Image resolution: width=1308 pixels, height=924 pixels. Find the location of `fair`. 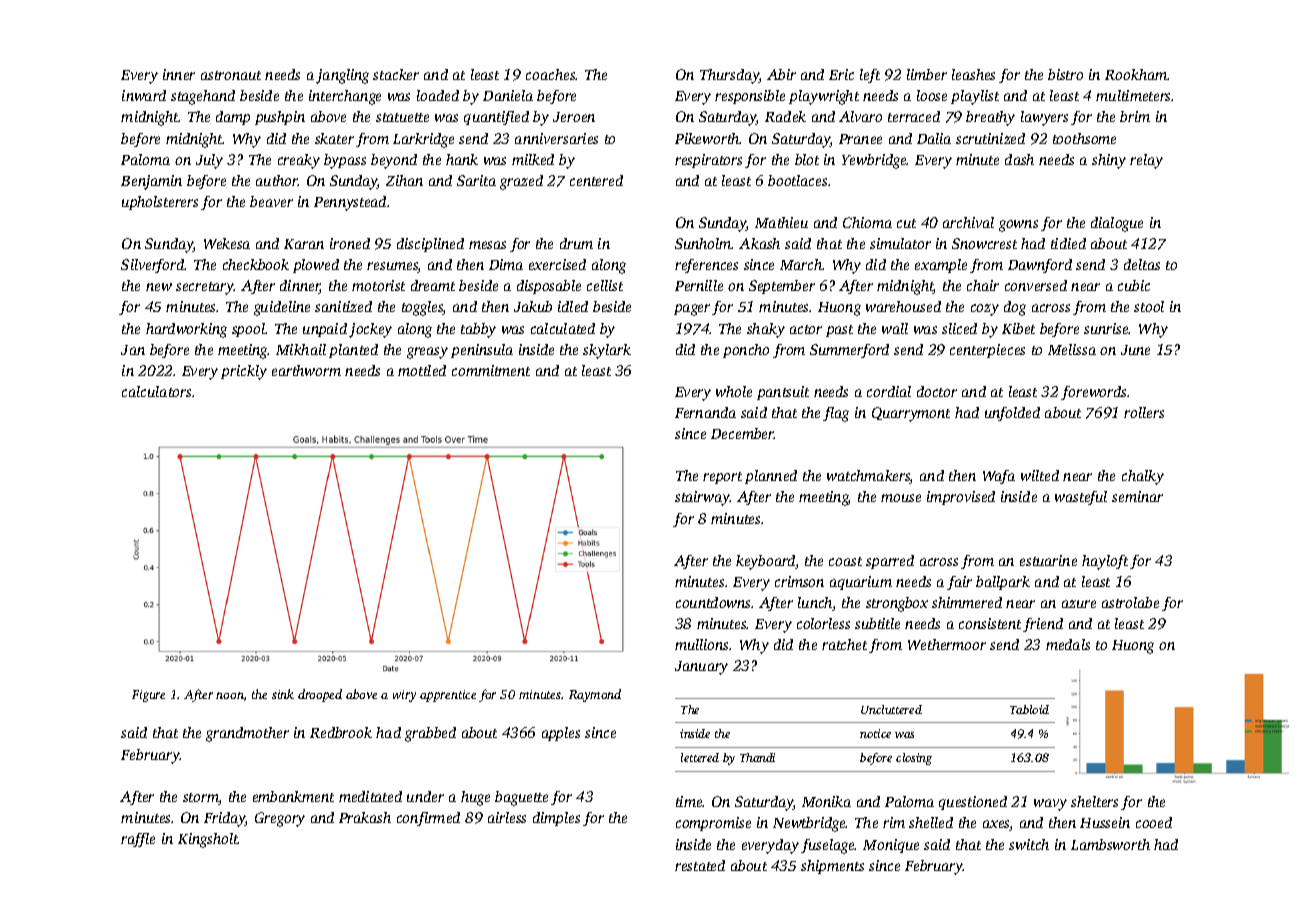

fair is located at coordinates (959, 583).
